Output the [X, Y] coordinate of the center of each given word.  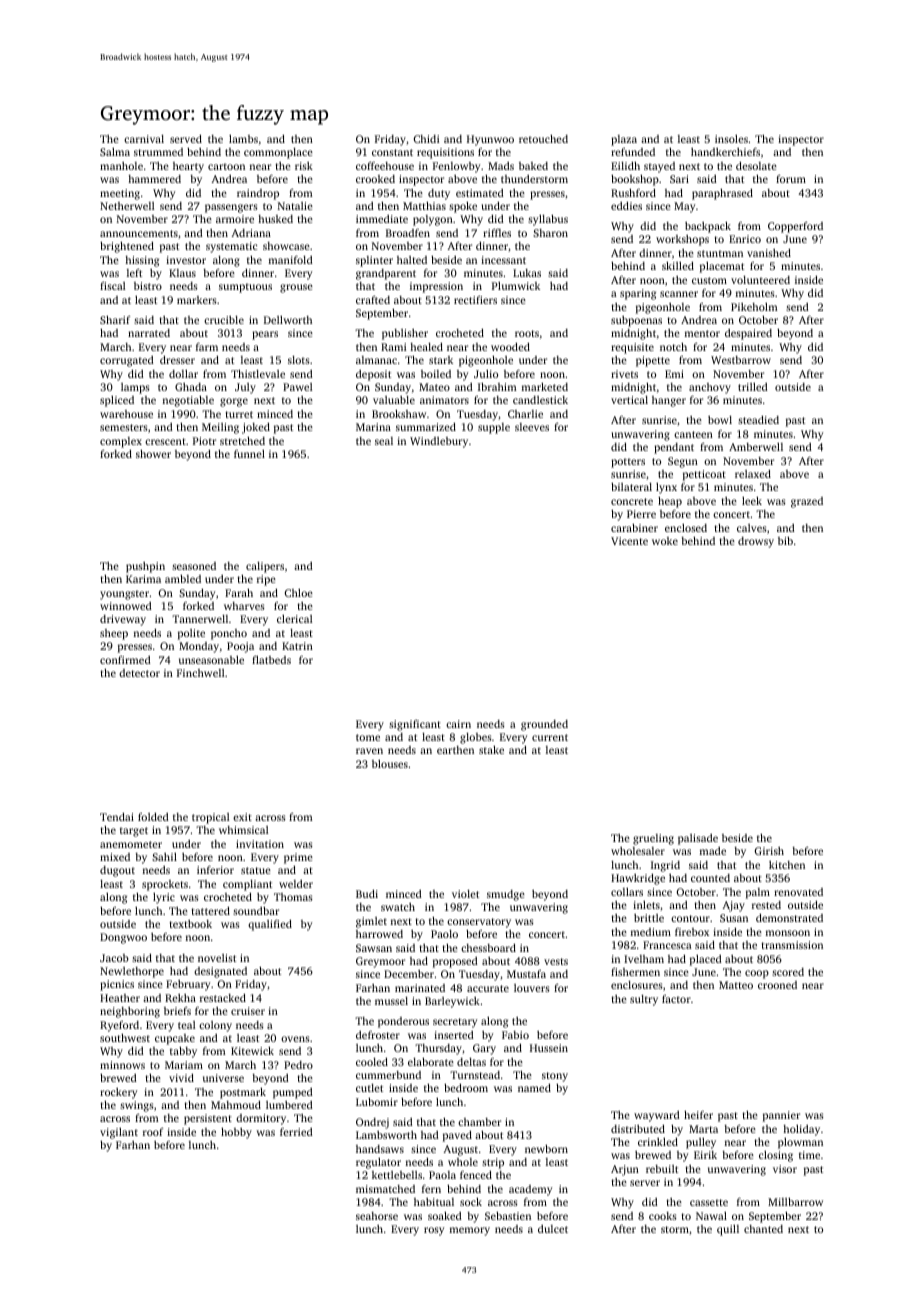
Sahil [164, 857]
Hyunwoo [490, 140]
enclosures [637, 985]
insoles [731, 139]
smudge [506, 895]
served [186, 139]
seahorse [377, 1216]
